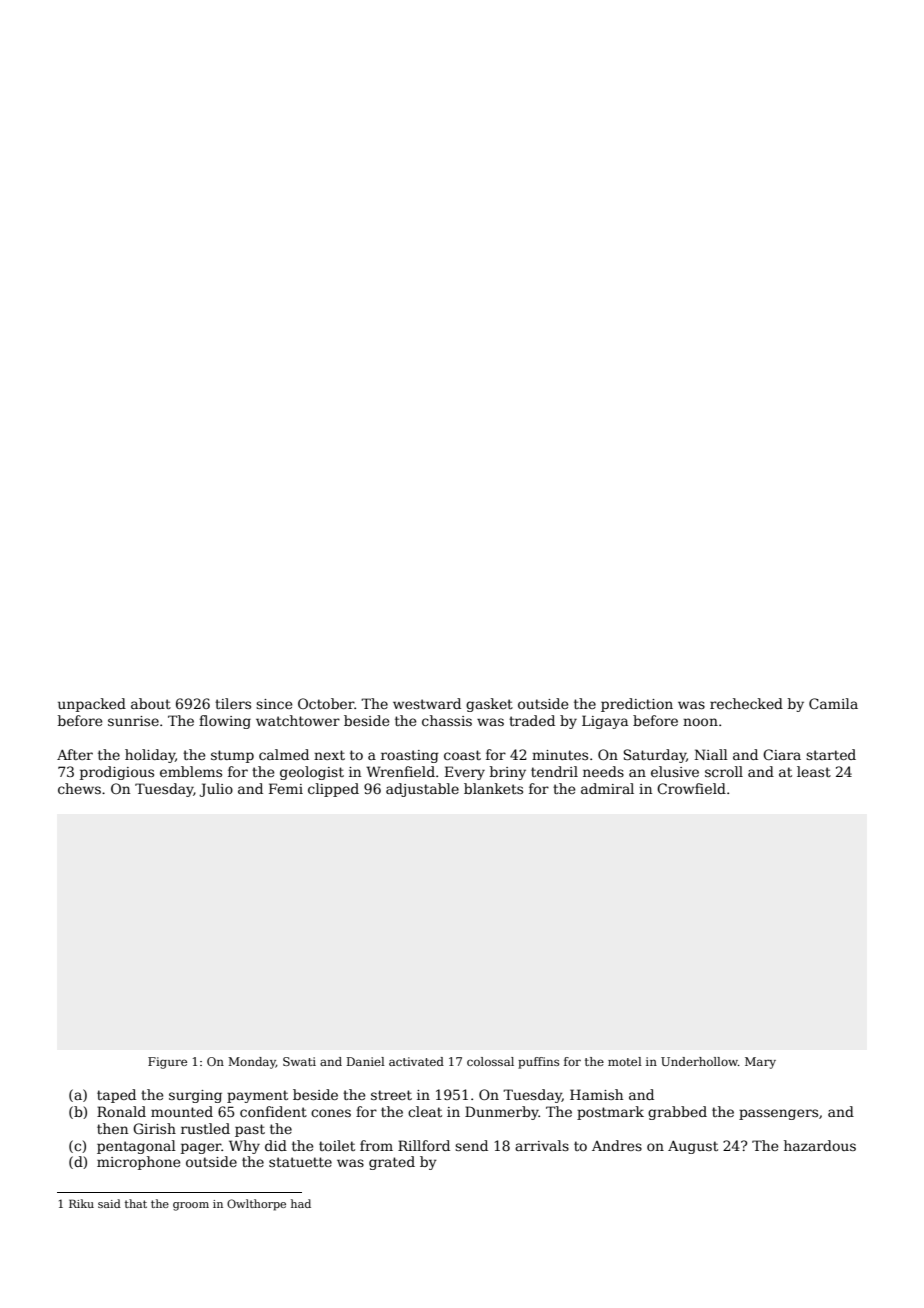 The image size is (924, 1308). What do you see at coordinates (257, 1096) in the screenshot?
I see `payment` at bounding box center [257, 1096].
